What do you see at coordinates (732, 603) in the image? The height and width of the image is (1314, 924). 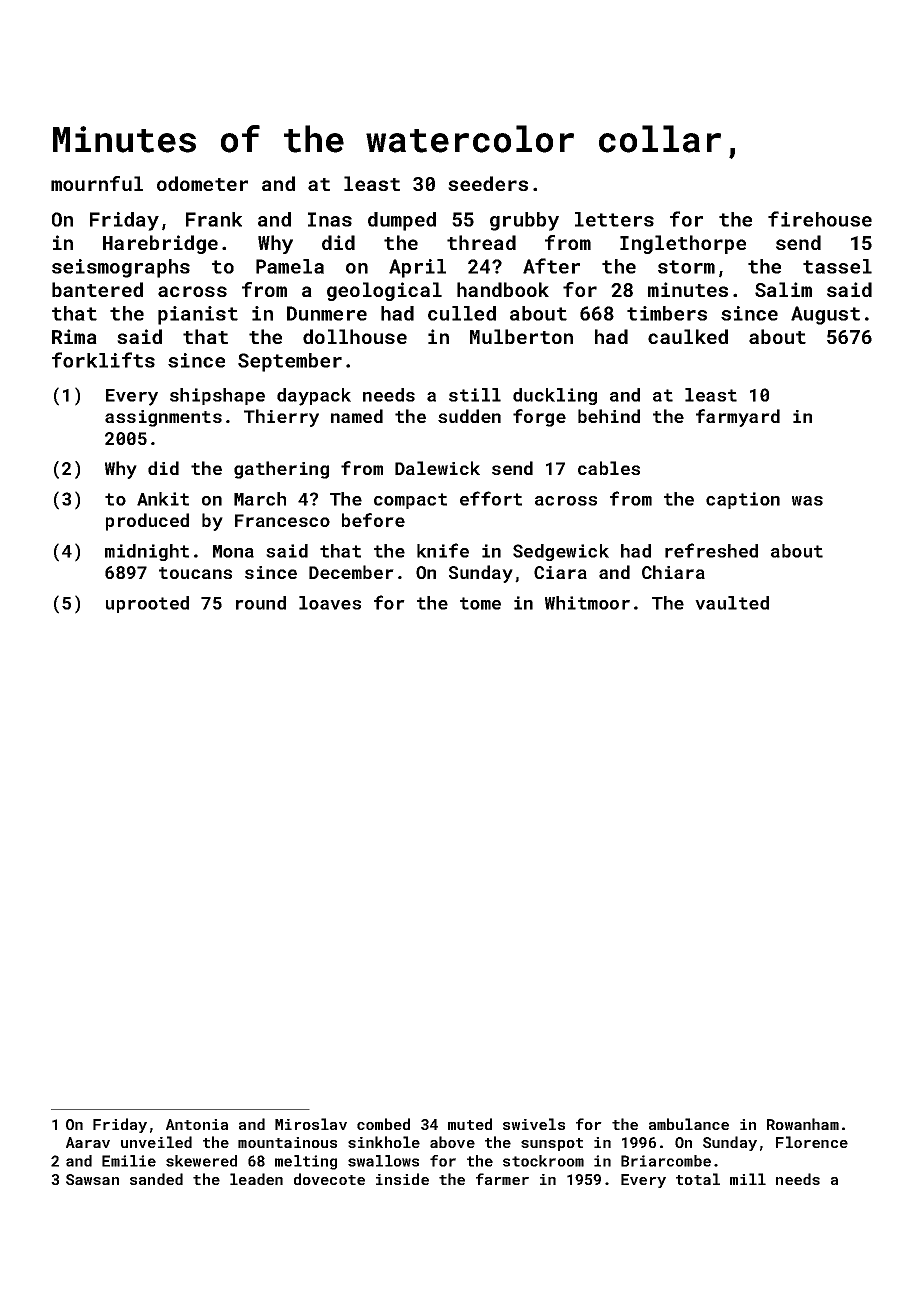 I see `vaulted` at bounding box center [732, 603].
